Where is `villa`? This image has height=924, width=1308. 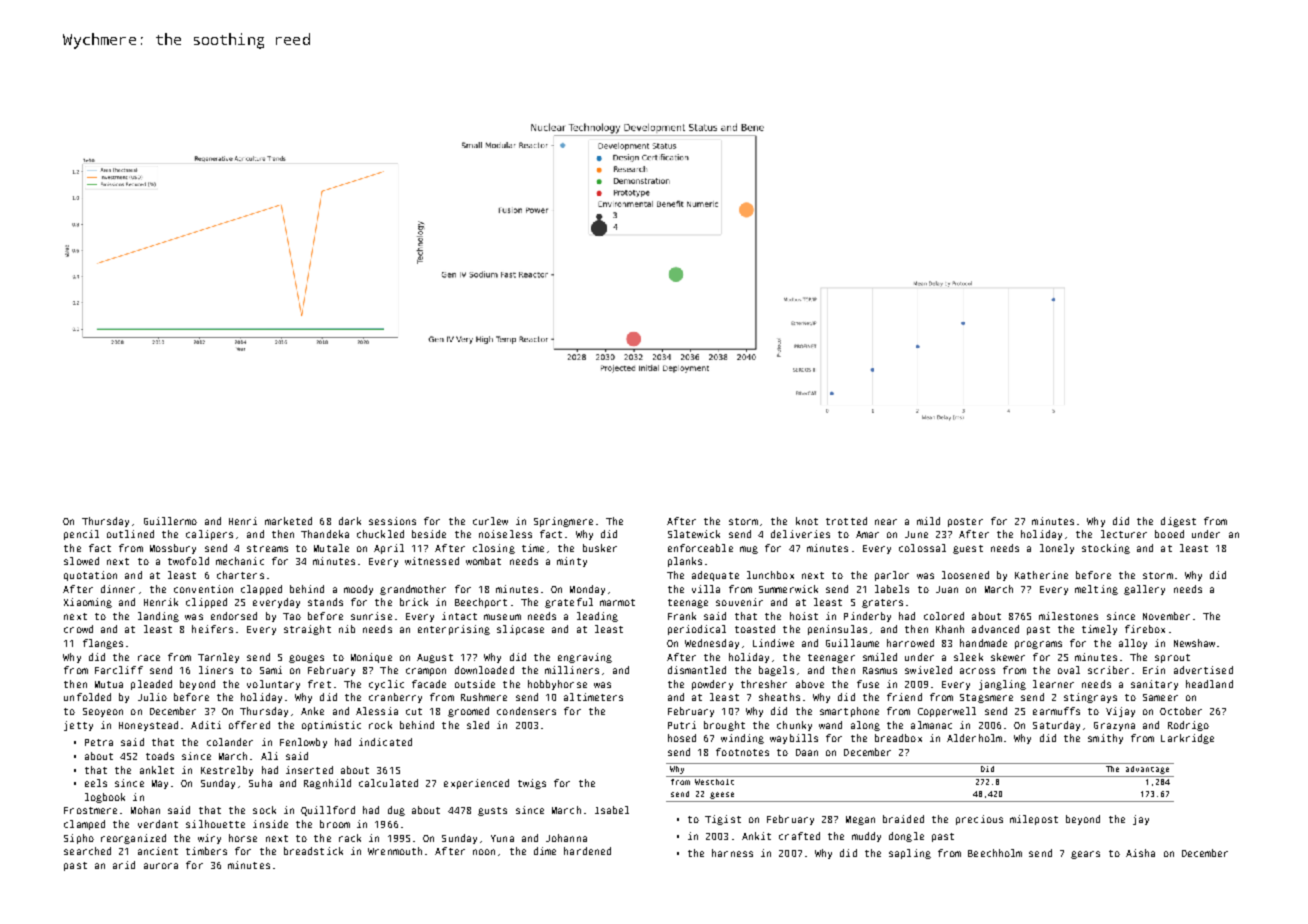 villa is located at coordinates (706, 589).
